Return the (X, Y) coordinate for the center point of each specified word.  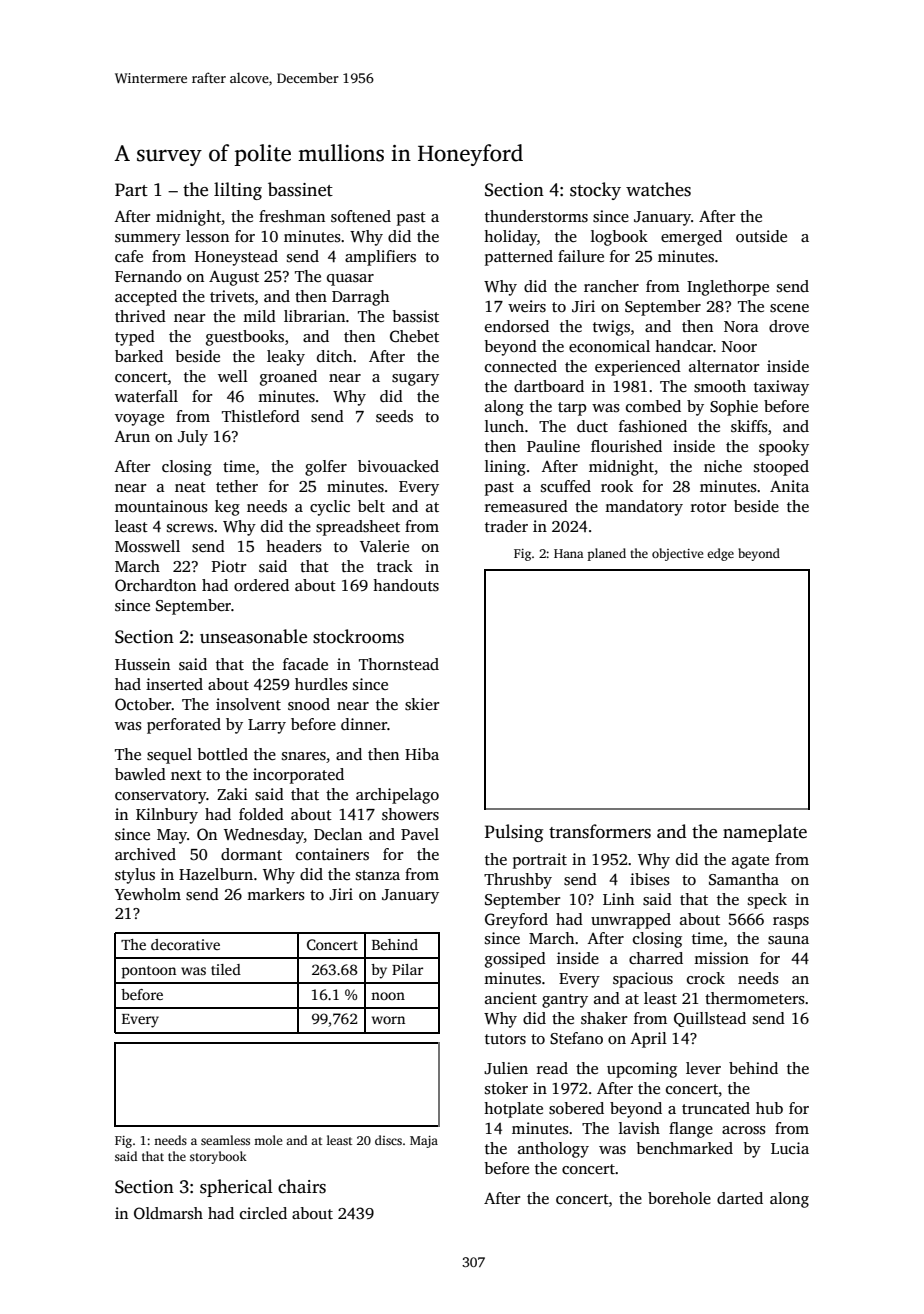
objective (678, 554)
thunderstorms (536, 216)
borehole (679, 1198)
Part (131, 189)
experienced (638, 368)
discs (388, 1140)
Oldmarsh (168, 1213)
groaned (288, 378)
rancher (611, 286)
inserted (174, 684)
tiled (226, 969)
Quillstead (710, 1019)
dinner (364, 724)
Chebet (414, 336)
